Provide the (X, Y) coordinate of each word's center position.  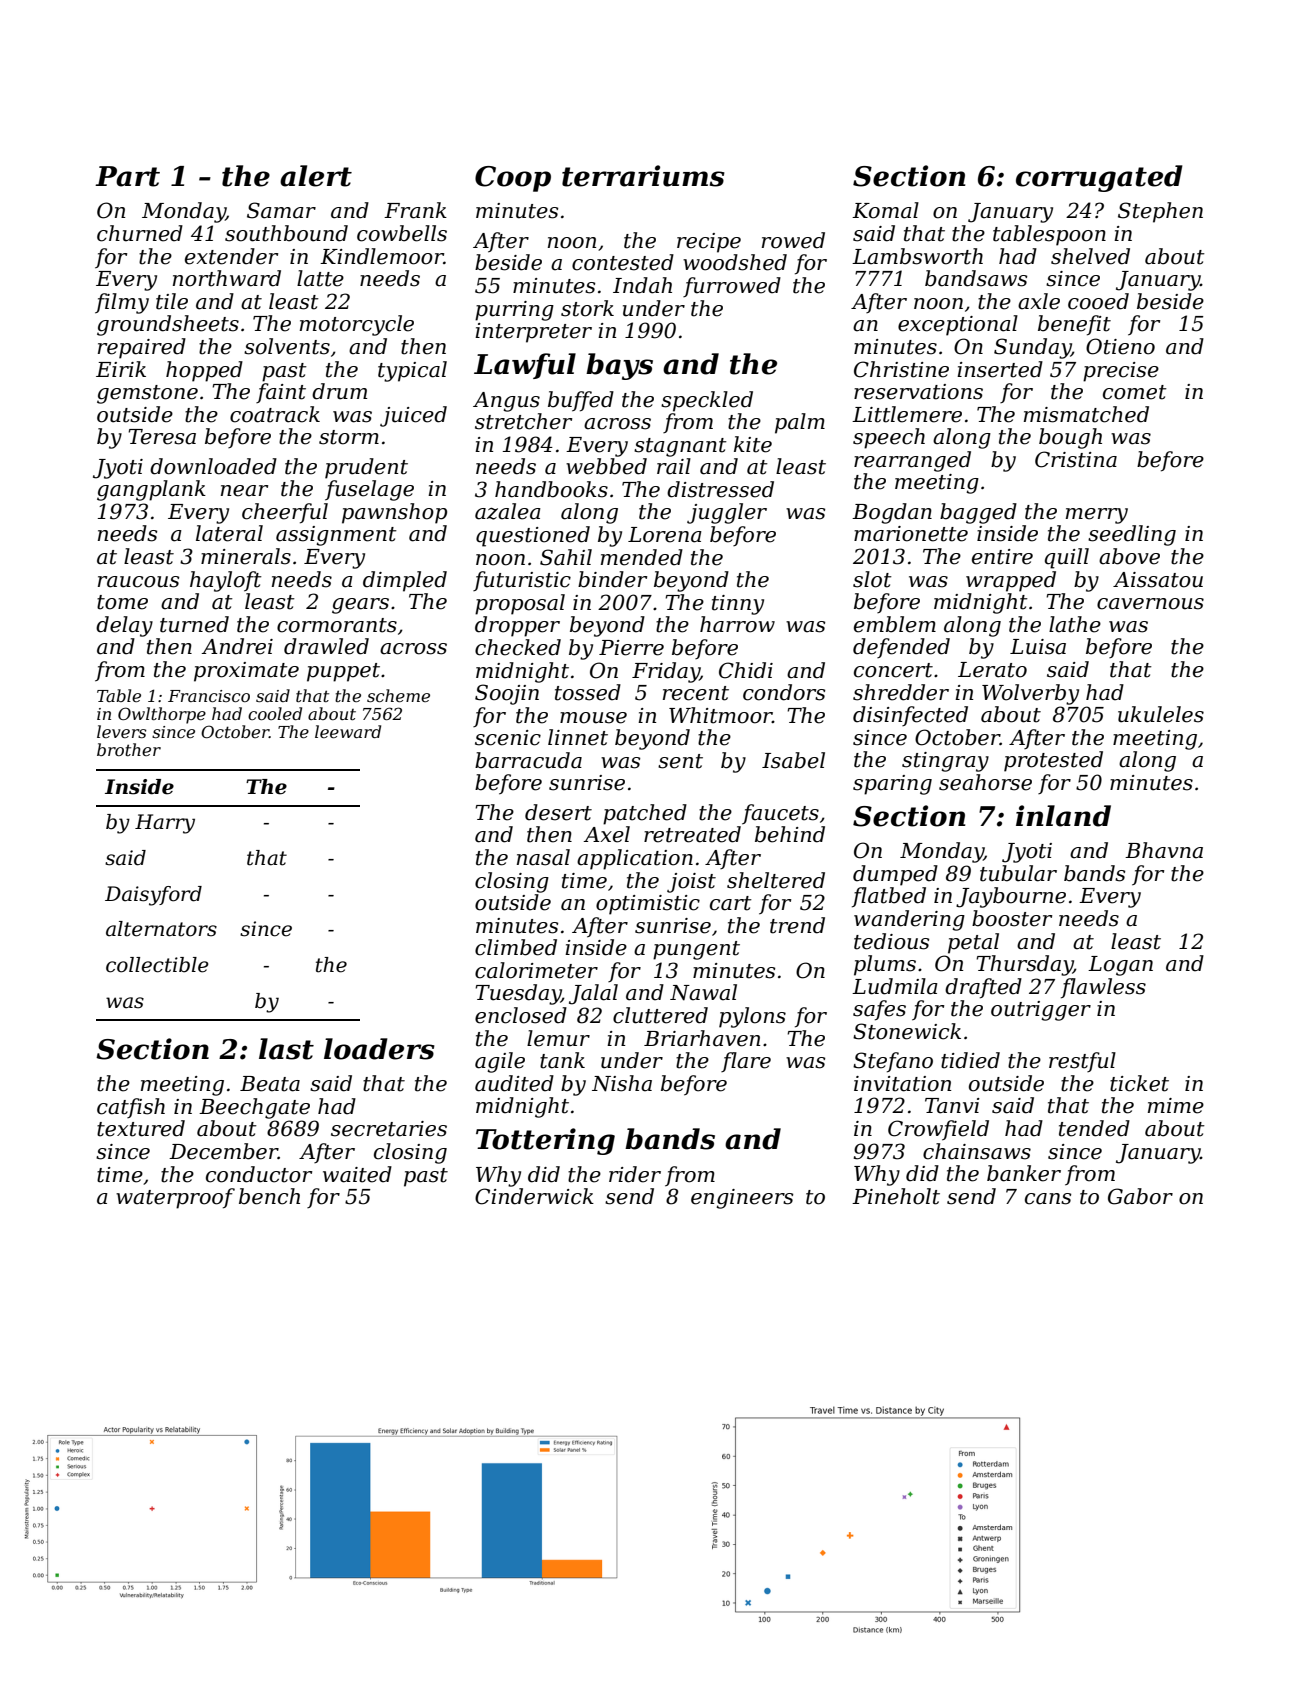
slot (872, 579)
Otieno (1120, 346)
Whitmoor (721, 715)
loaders (379, 1049)
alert (316, 176)
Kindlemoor (382, 256)
